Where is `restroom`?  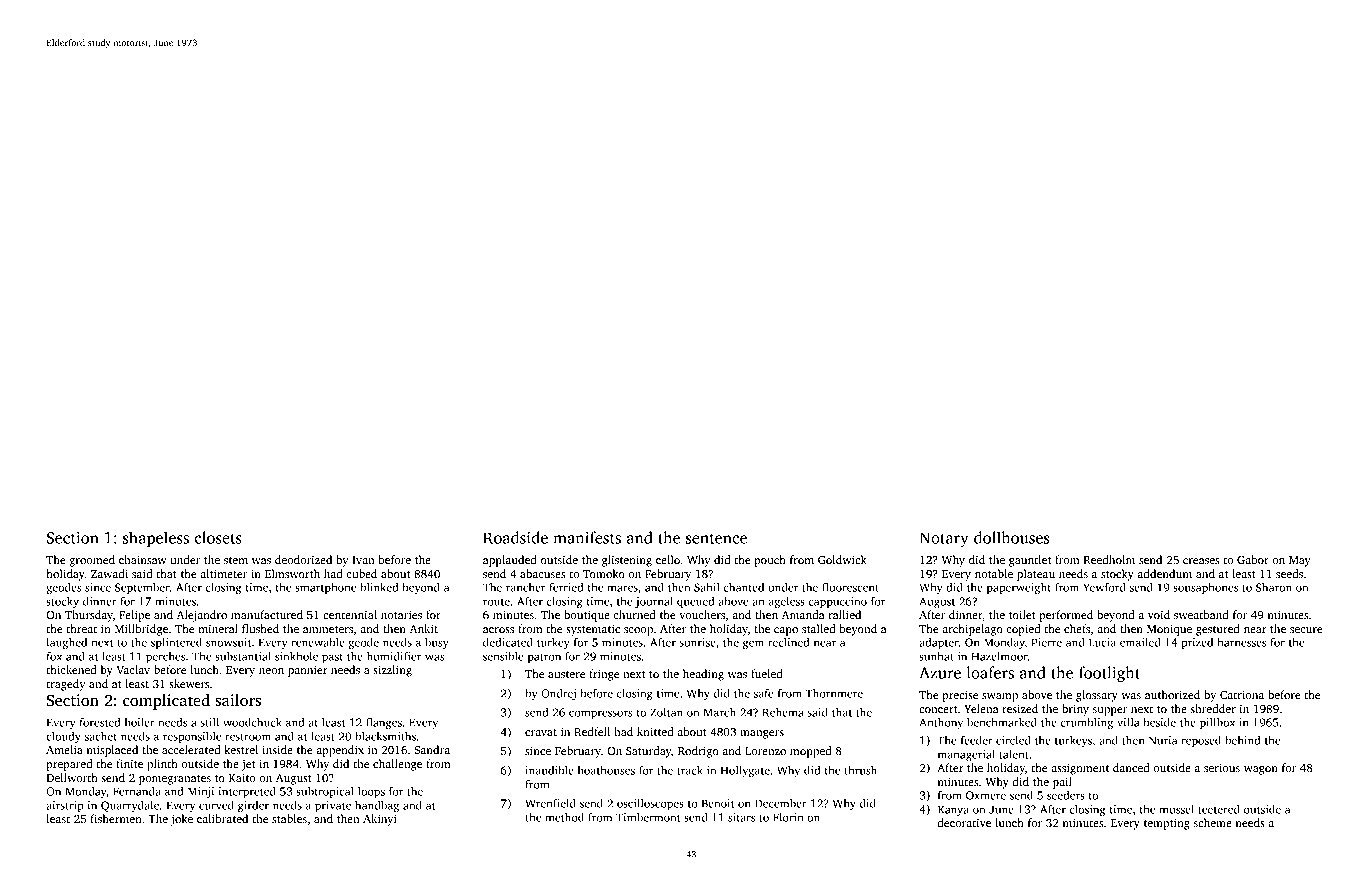 restroom is located at coordinates (248, 737).
